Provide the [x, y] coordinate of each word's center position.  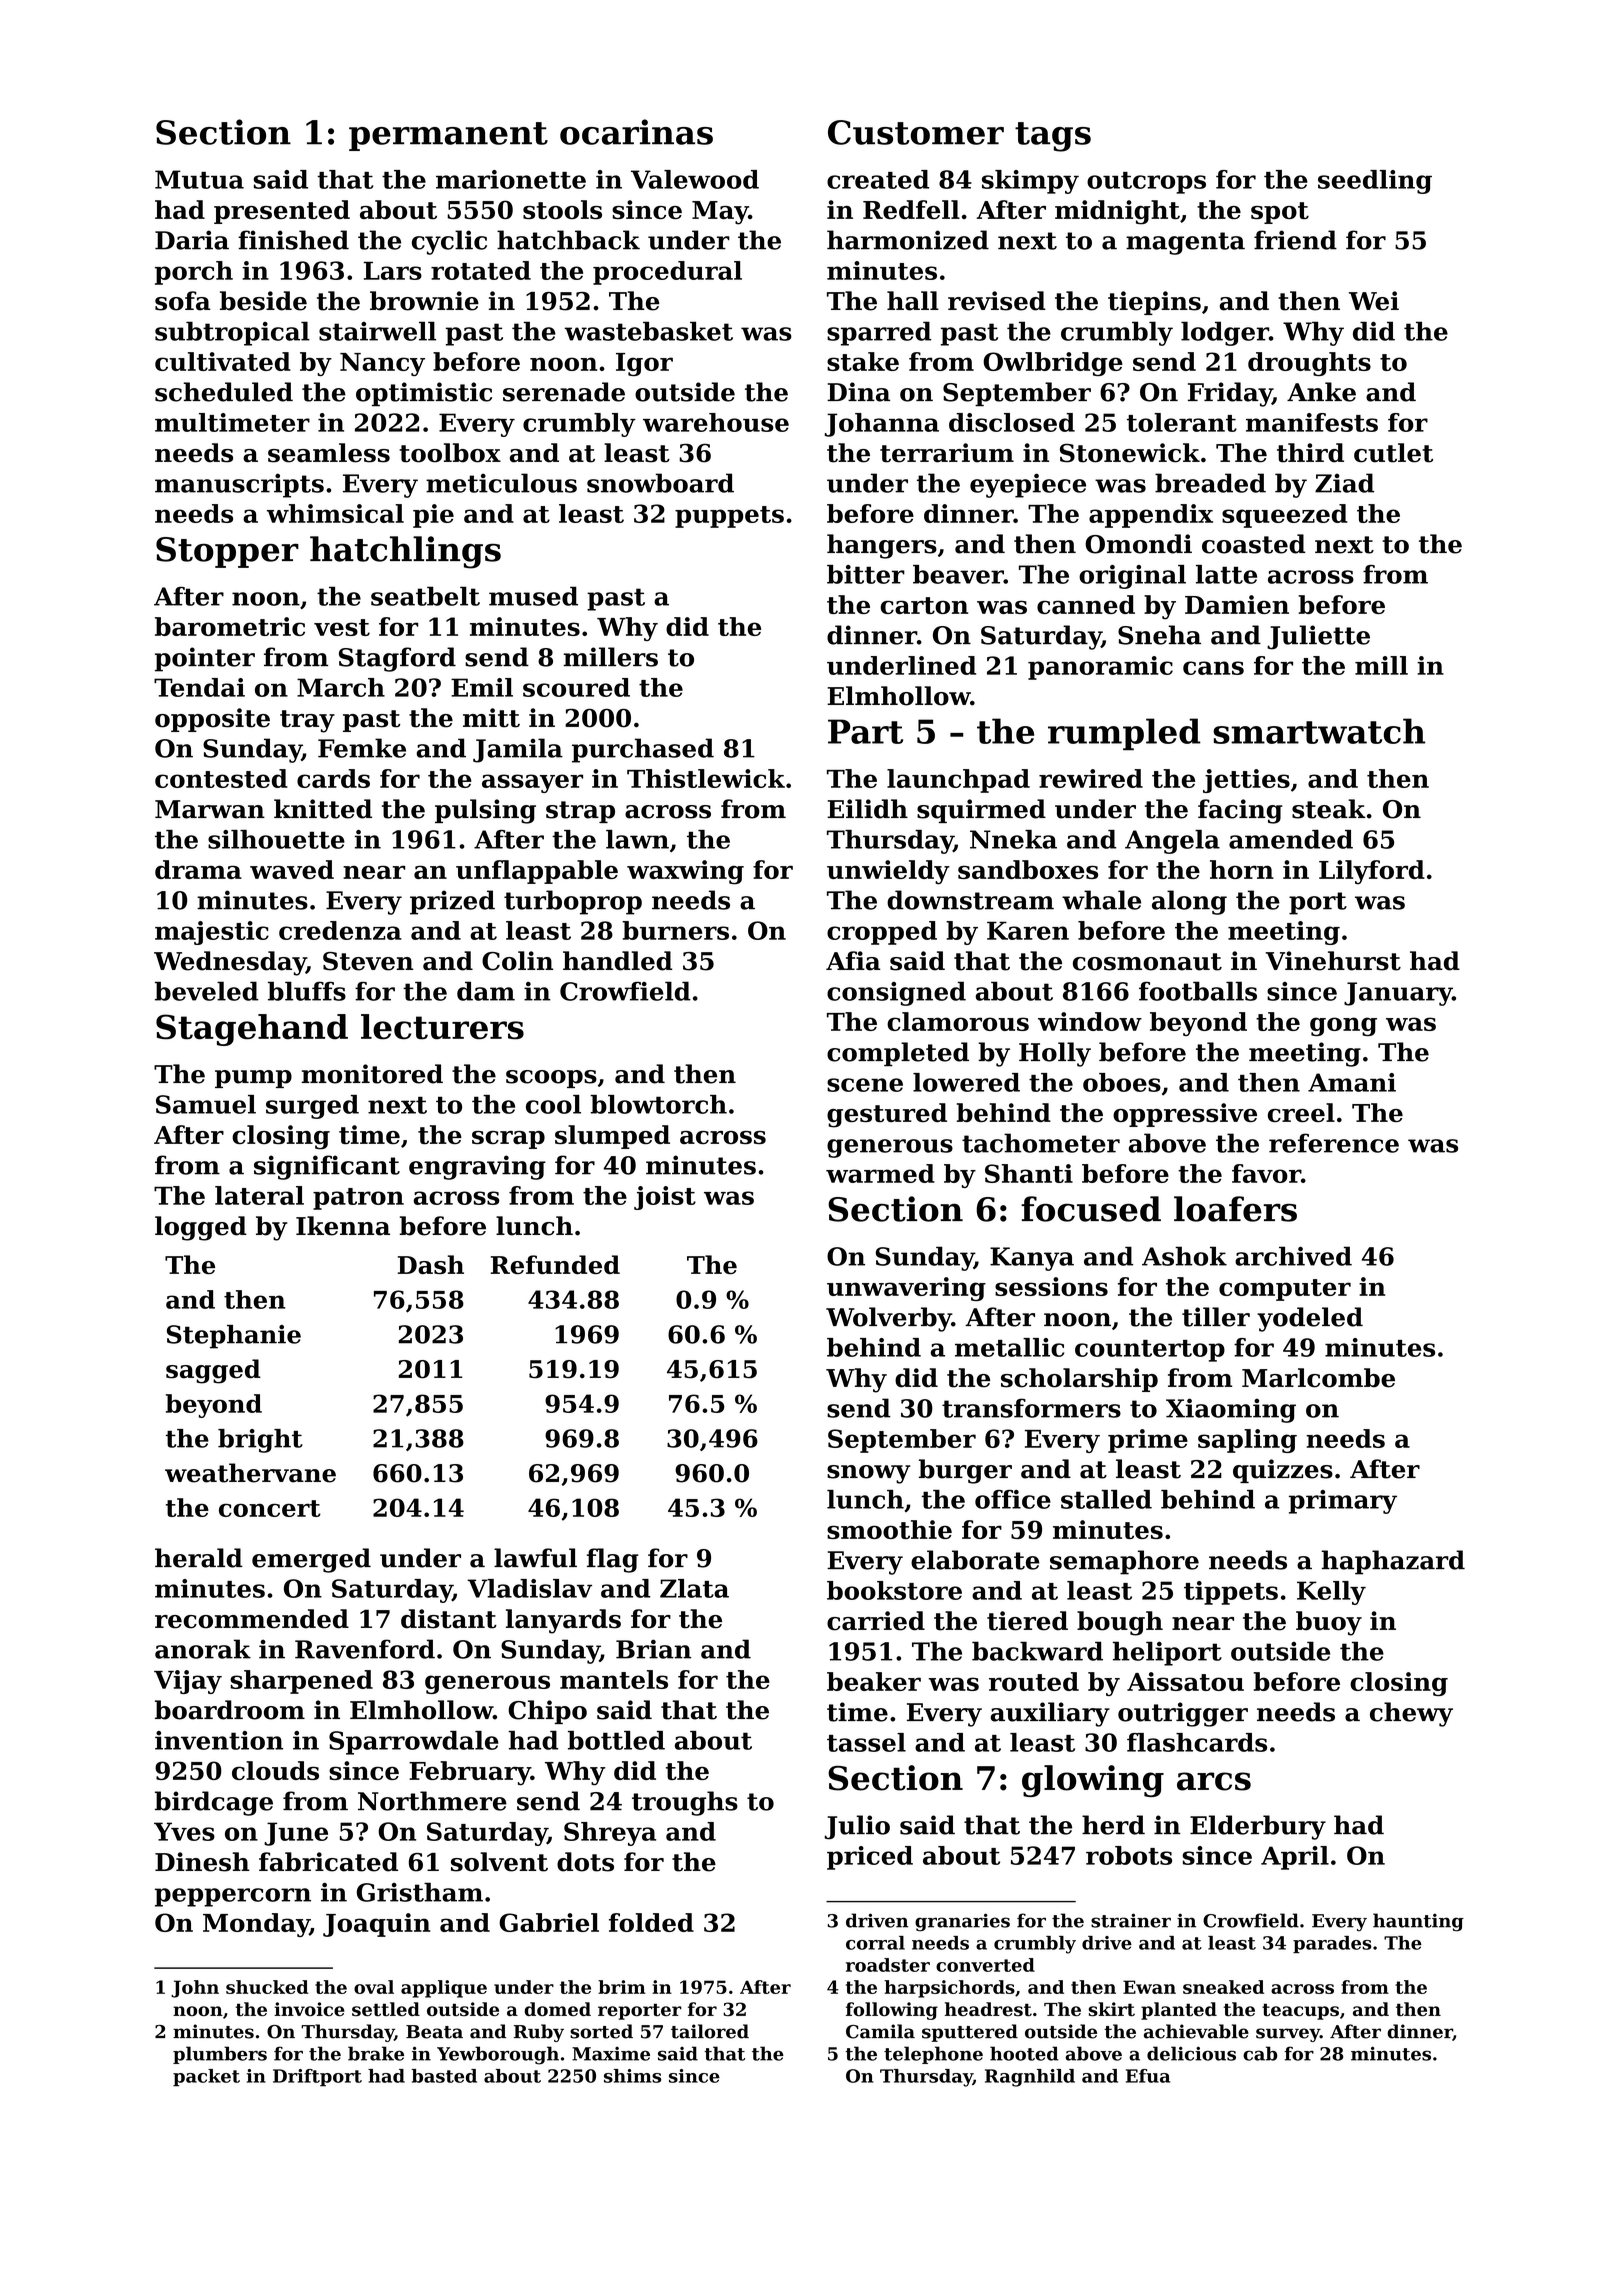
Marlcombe [1318, 1378]
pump [253, 1079]
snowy [869, 1474]
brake [376, 2053]
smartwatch [1319, 731]
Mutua [199, 179]
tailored [710, 2031]
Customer [916, 132]
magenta [1185, 243]
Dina [858, 392]
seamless [329, 453]
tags [1053, 137]
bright [260, 1441]
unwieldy [888, 872]
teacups [1300, 2012]
